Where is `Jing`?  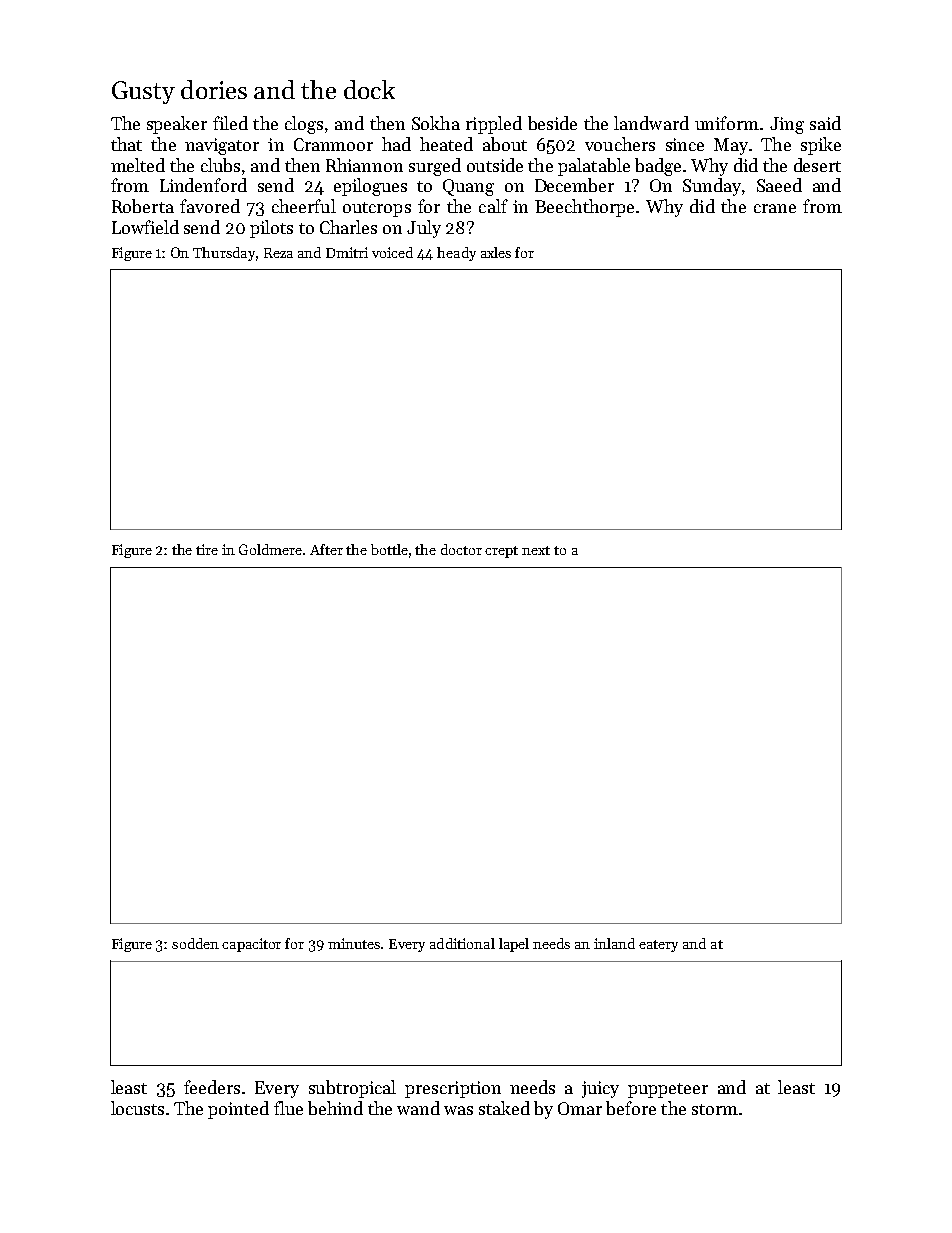 Jing is located at coordinates (787, 125).
